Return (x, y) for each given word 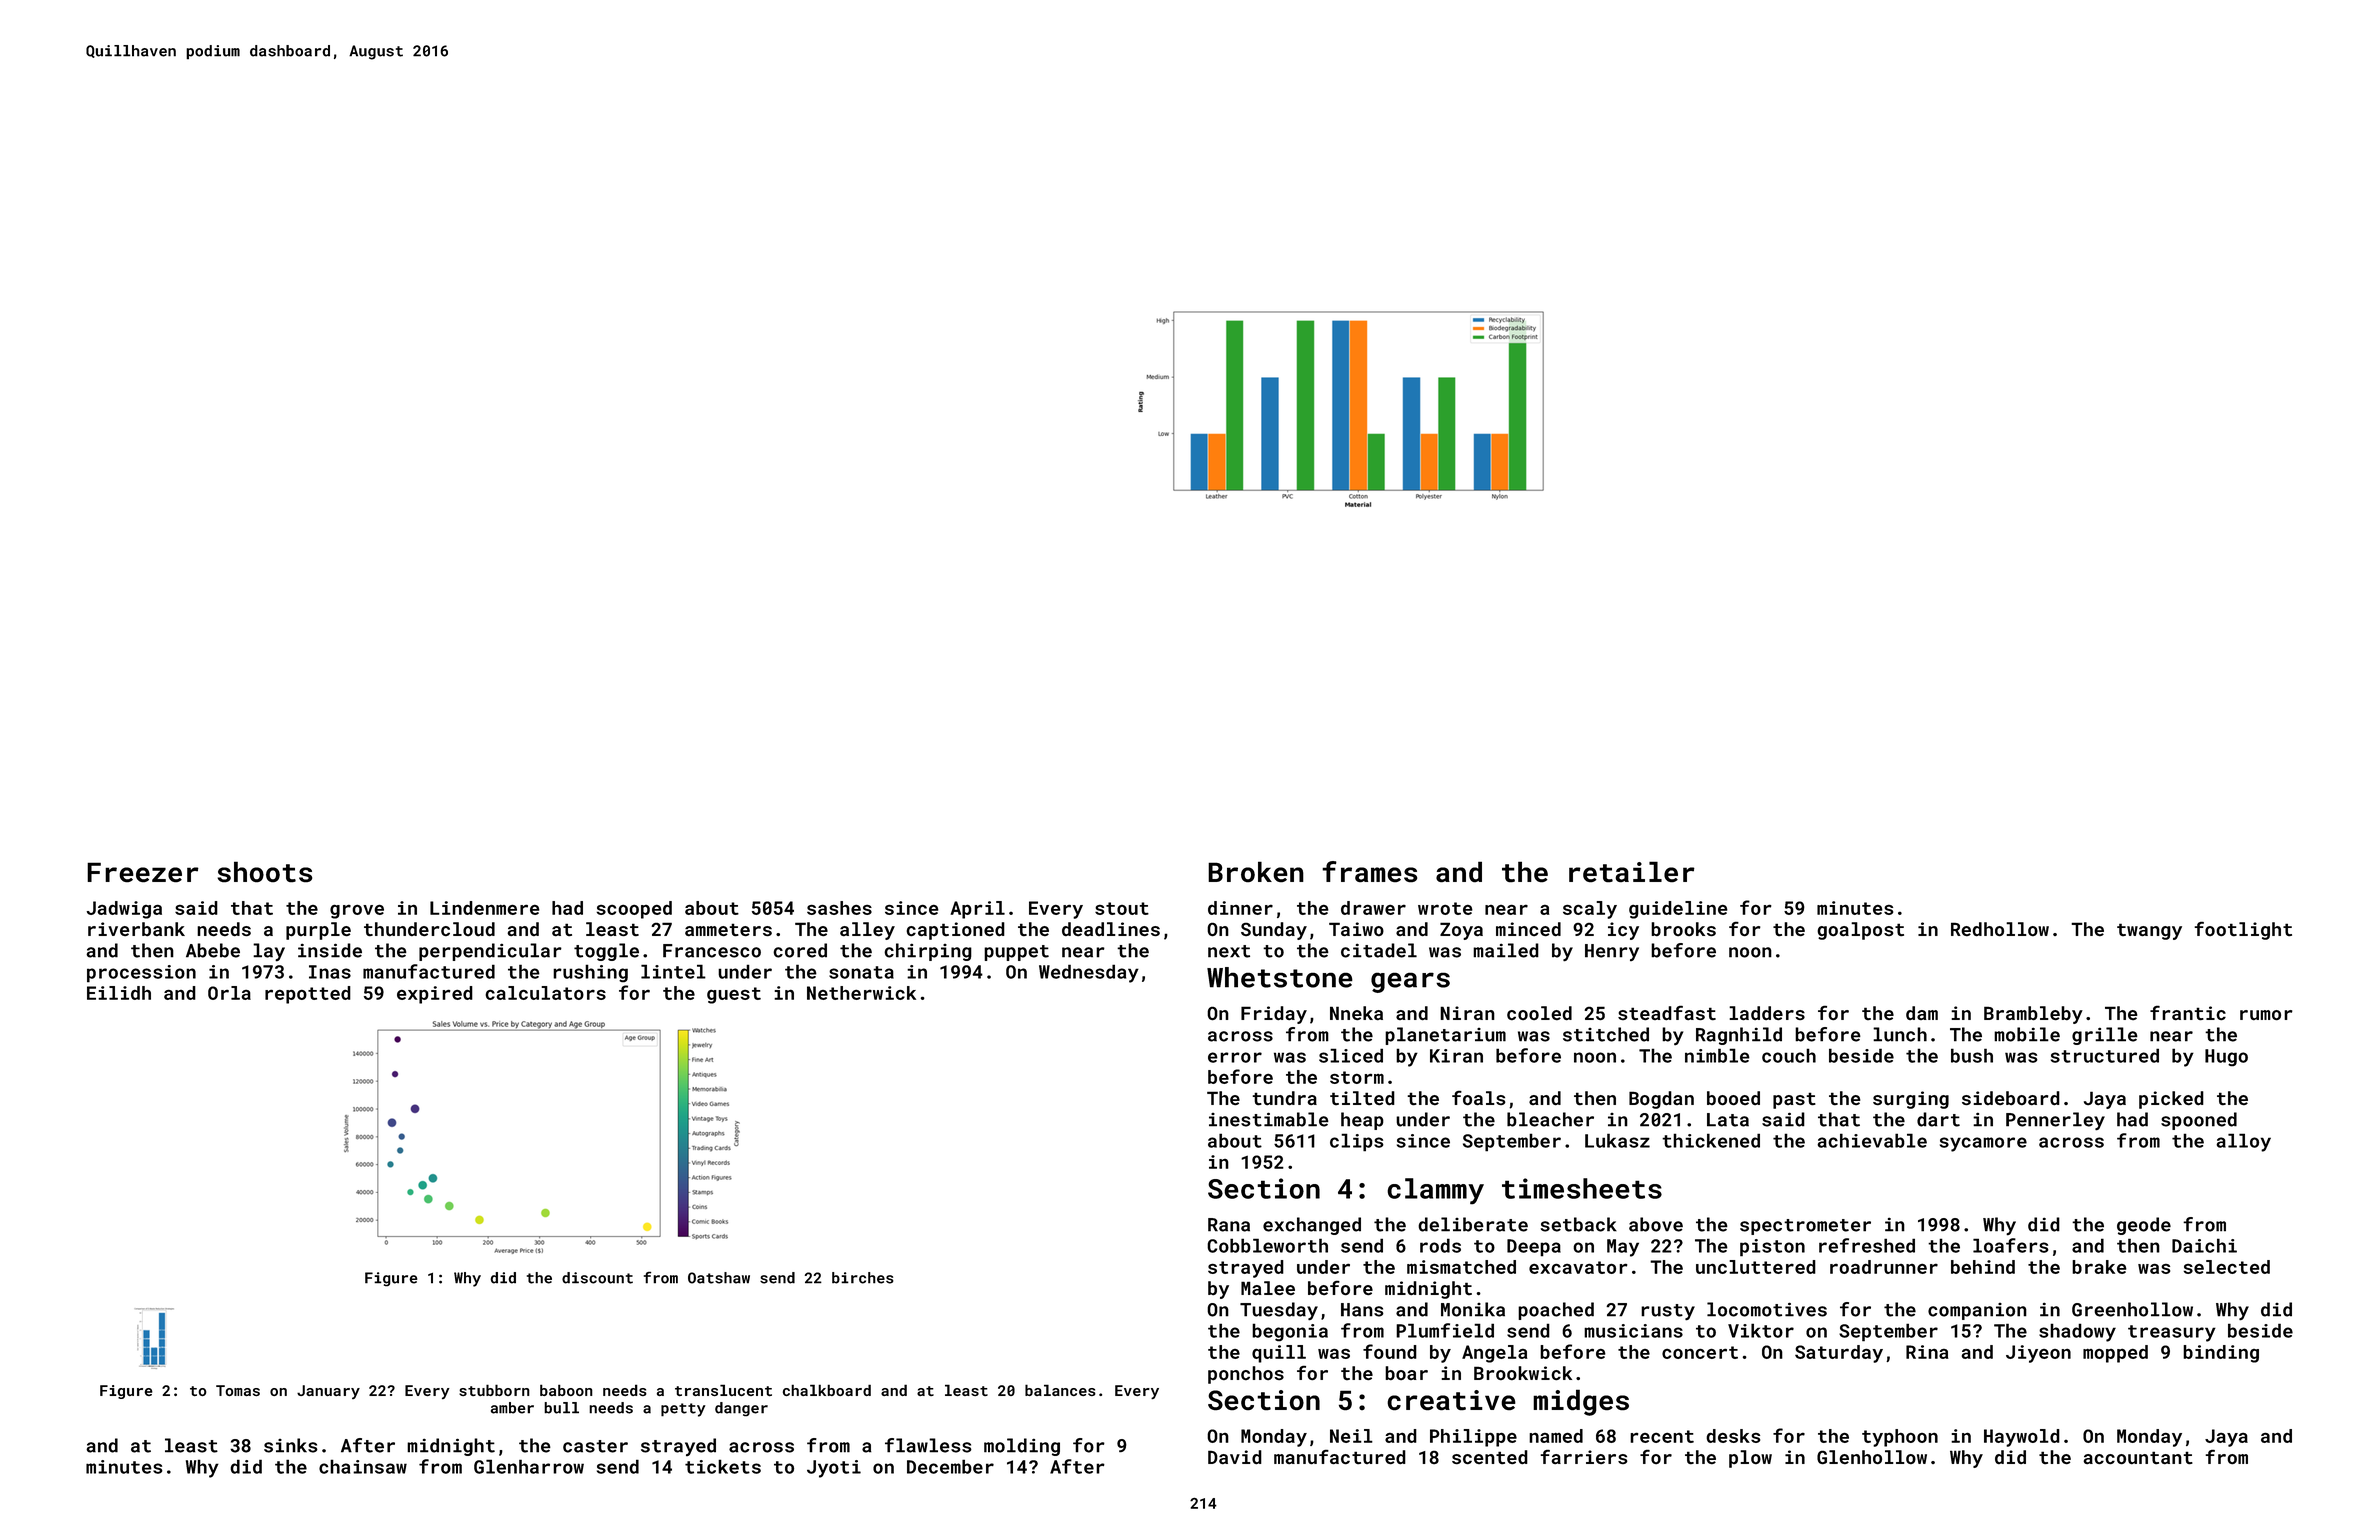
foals (1479, 1098)
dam (1922, 1013)
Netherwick (861, 993)
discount (597, 1278)
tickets (723, 1466)
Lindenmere (485, 908)
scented (1490, 1457)
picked (2171, 1100)
